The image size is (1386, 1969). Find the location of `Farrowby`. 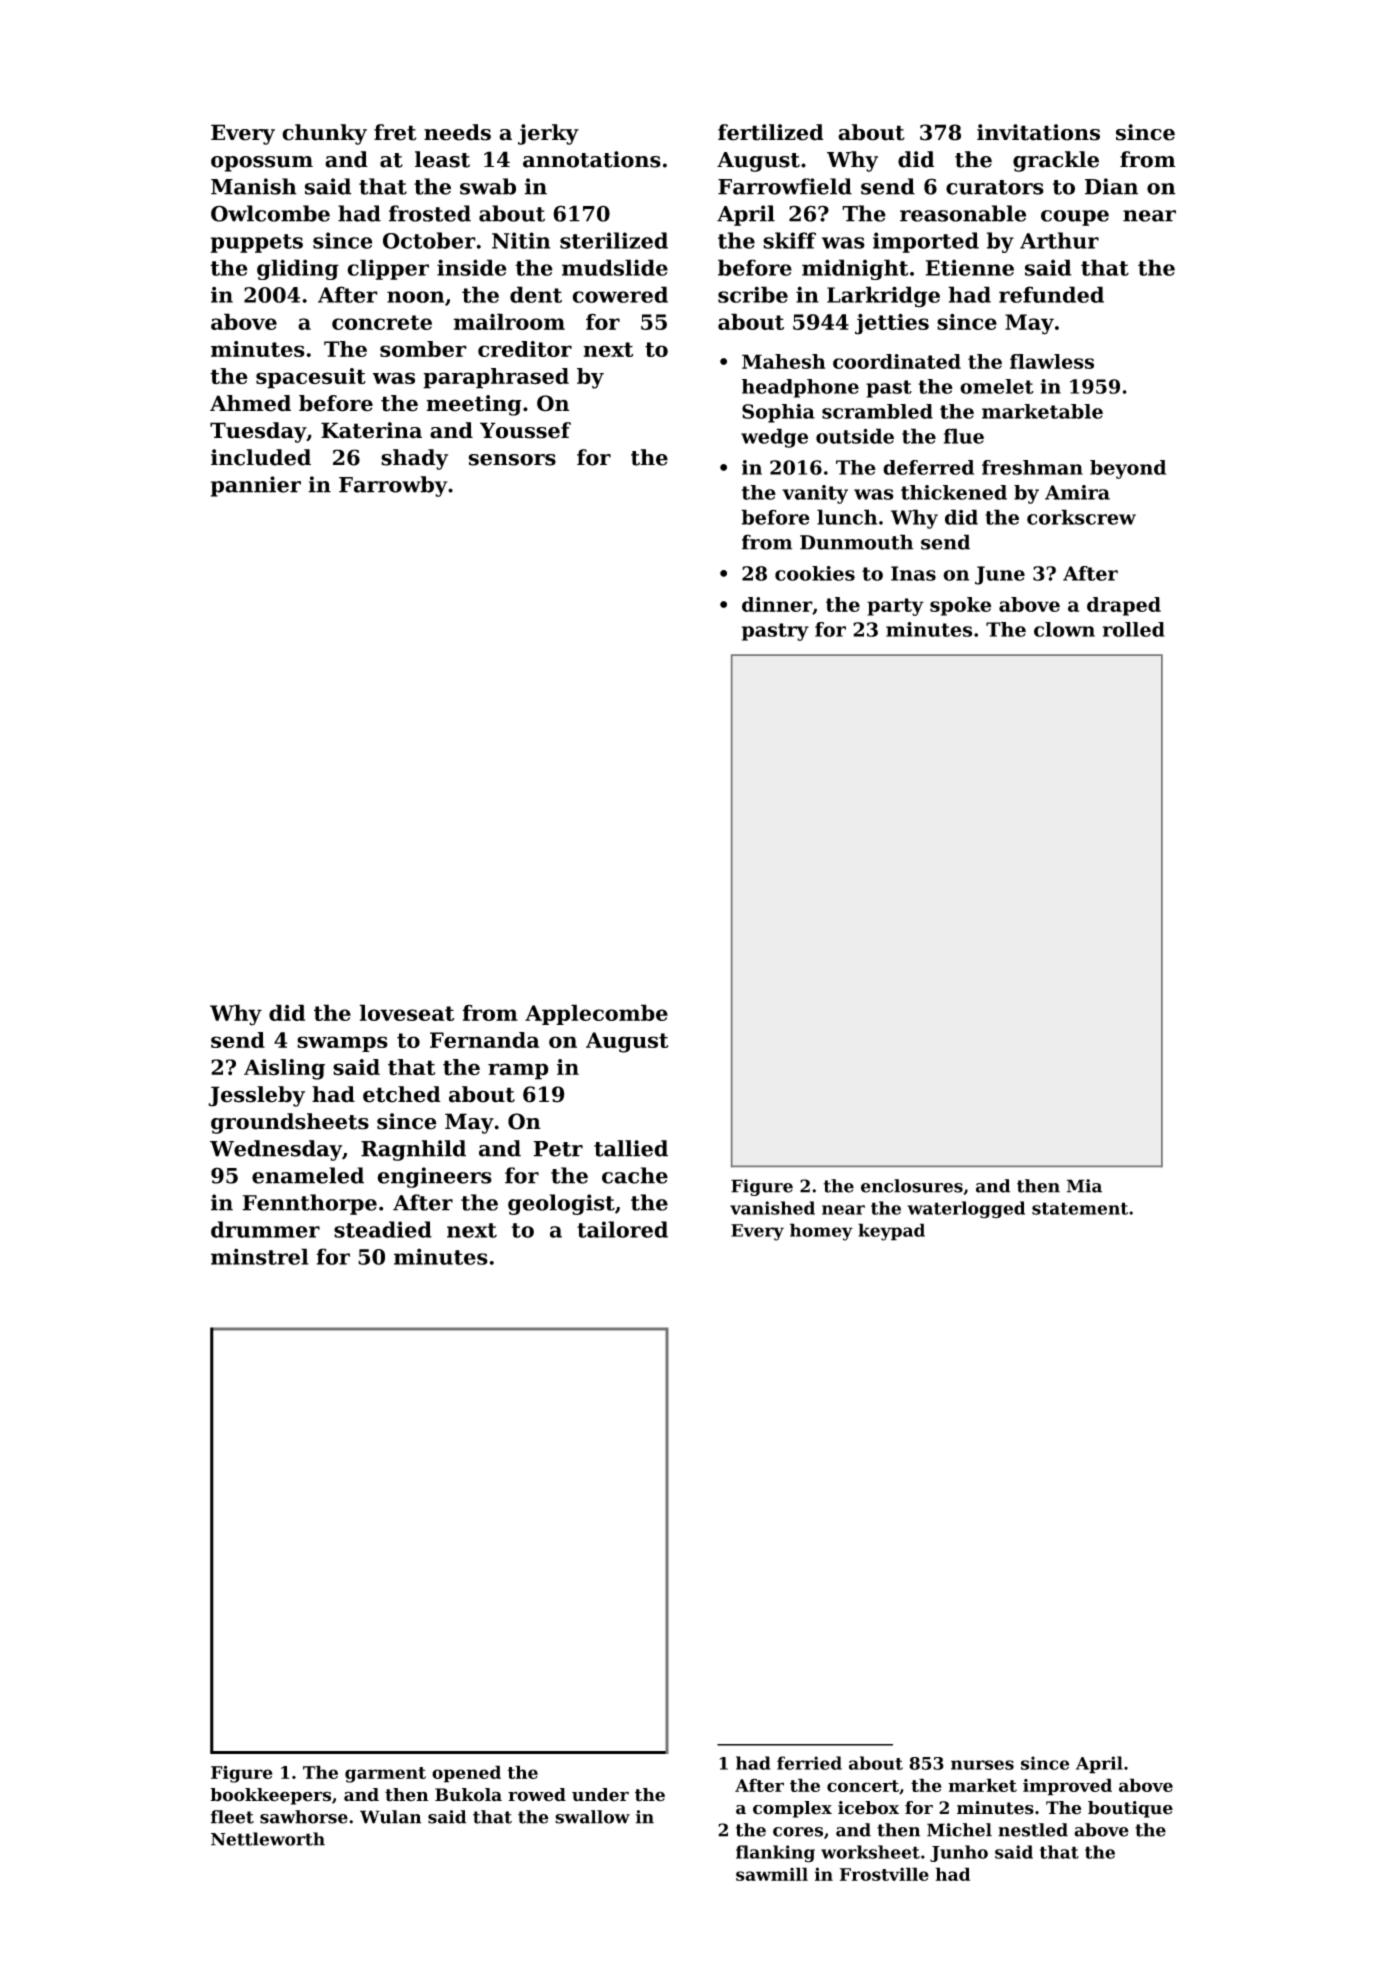

Farrowby is located at coordinates (393, 486).
